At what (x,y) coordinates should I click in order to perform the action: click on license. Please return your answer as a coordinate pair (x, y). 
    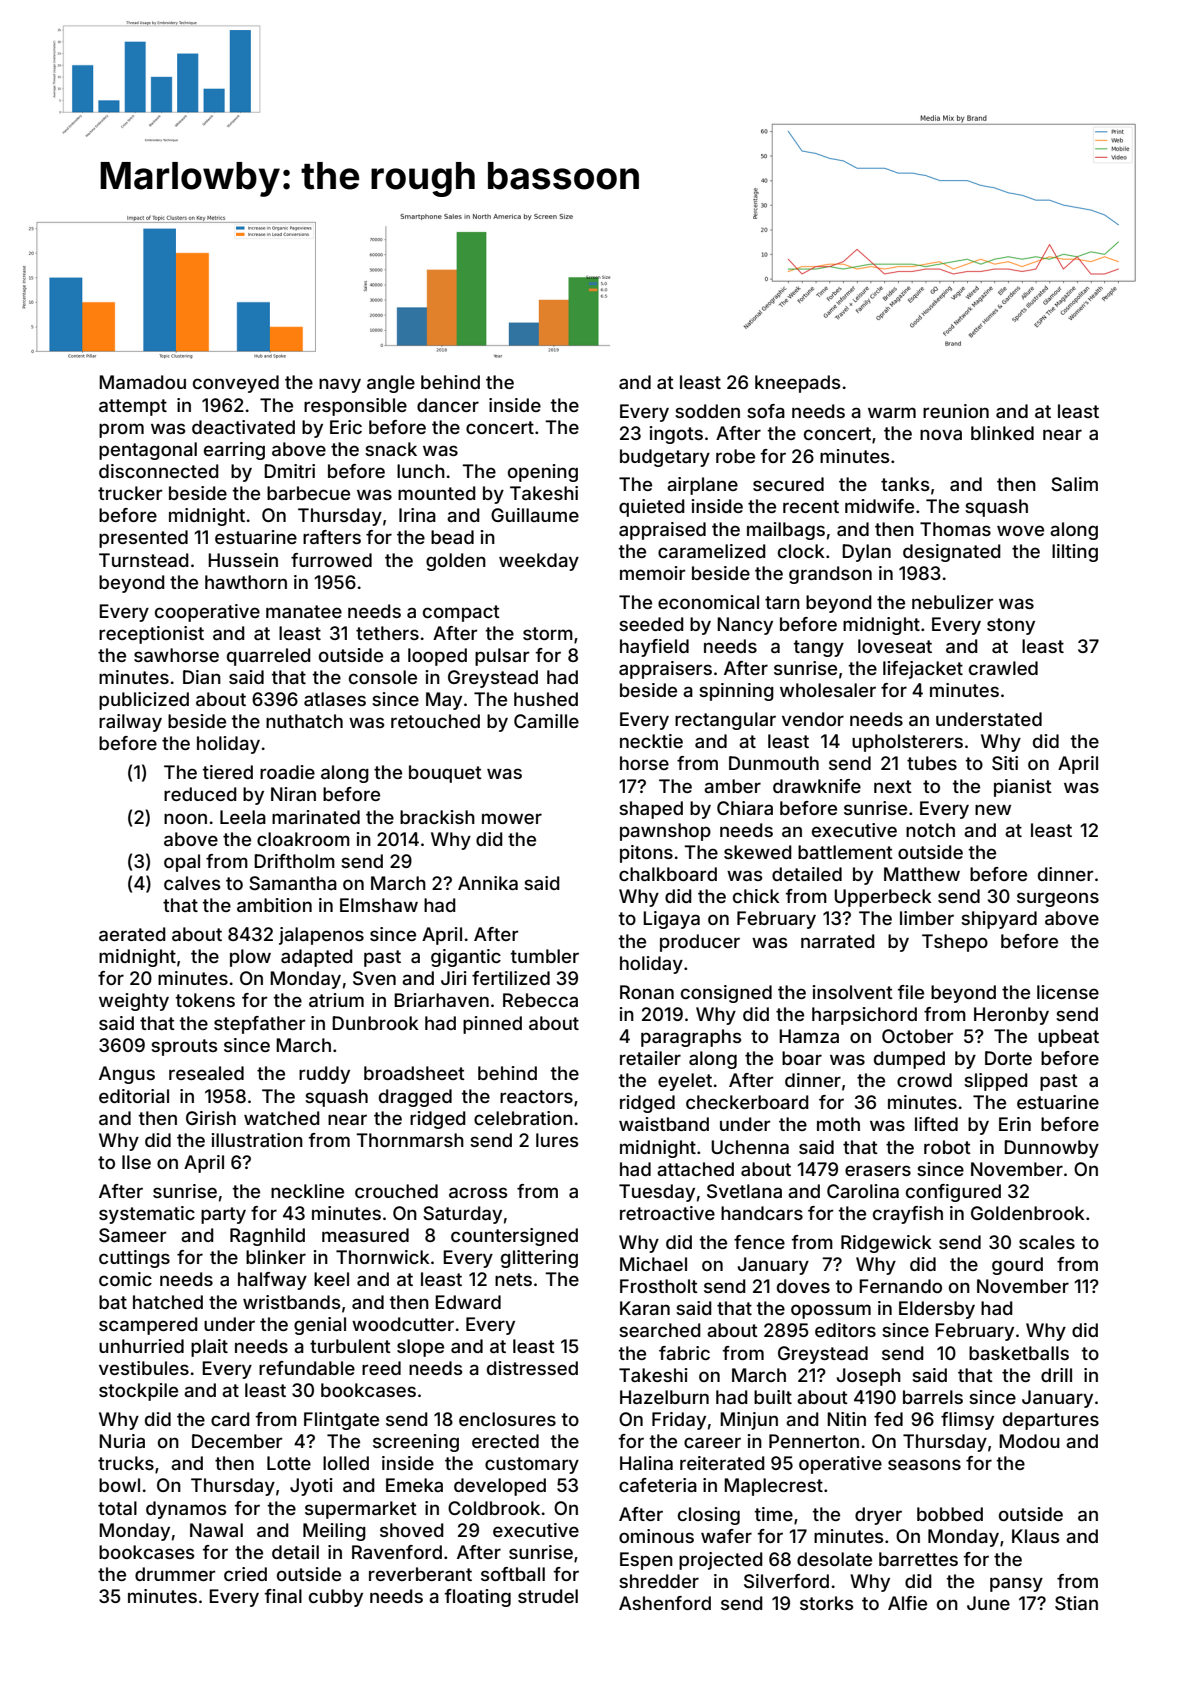
    Looking at the image, I should click on (1068, 992).
